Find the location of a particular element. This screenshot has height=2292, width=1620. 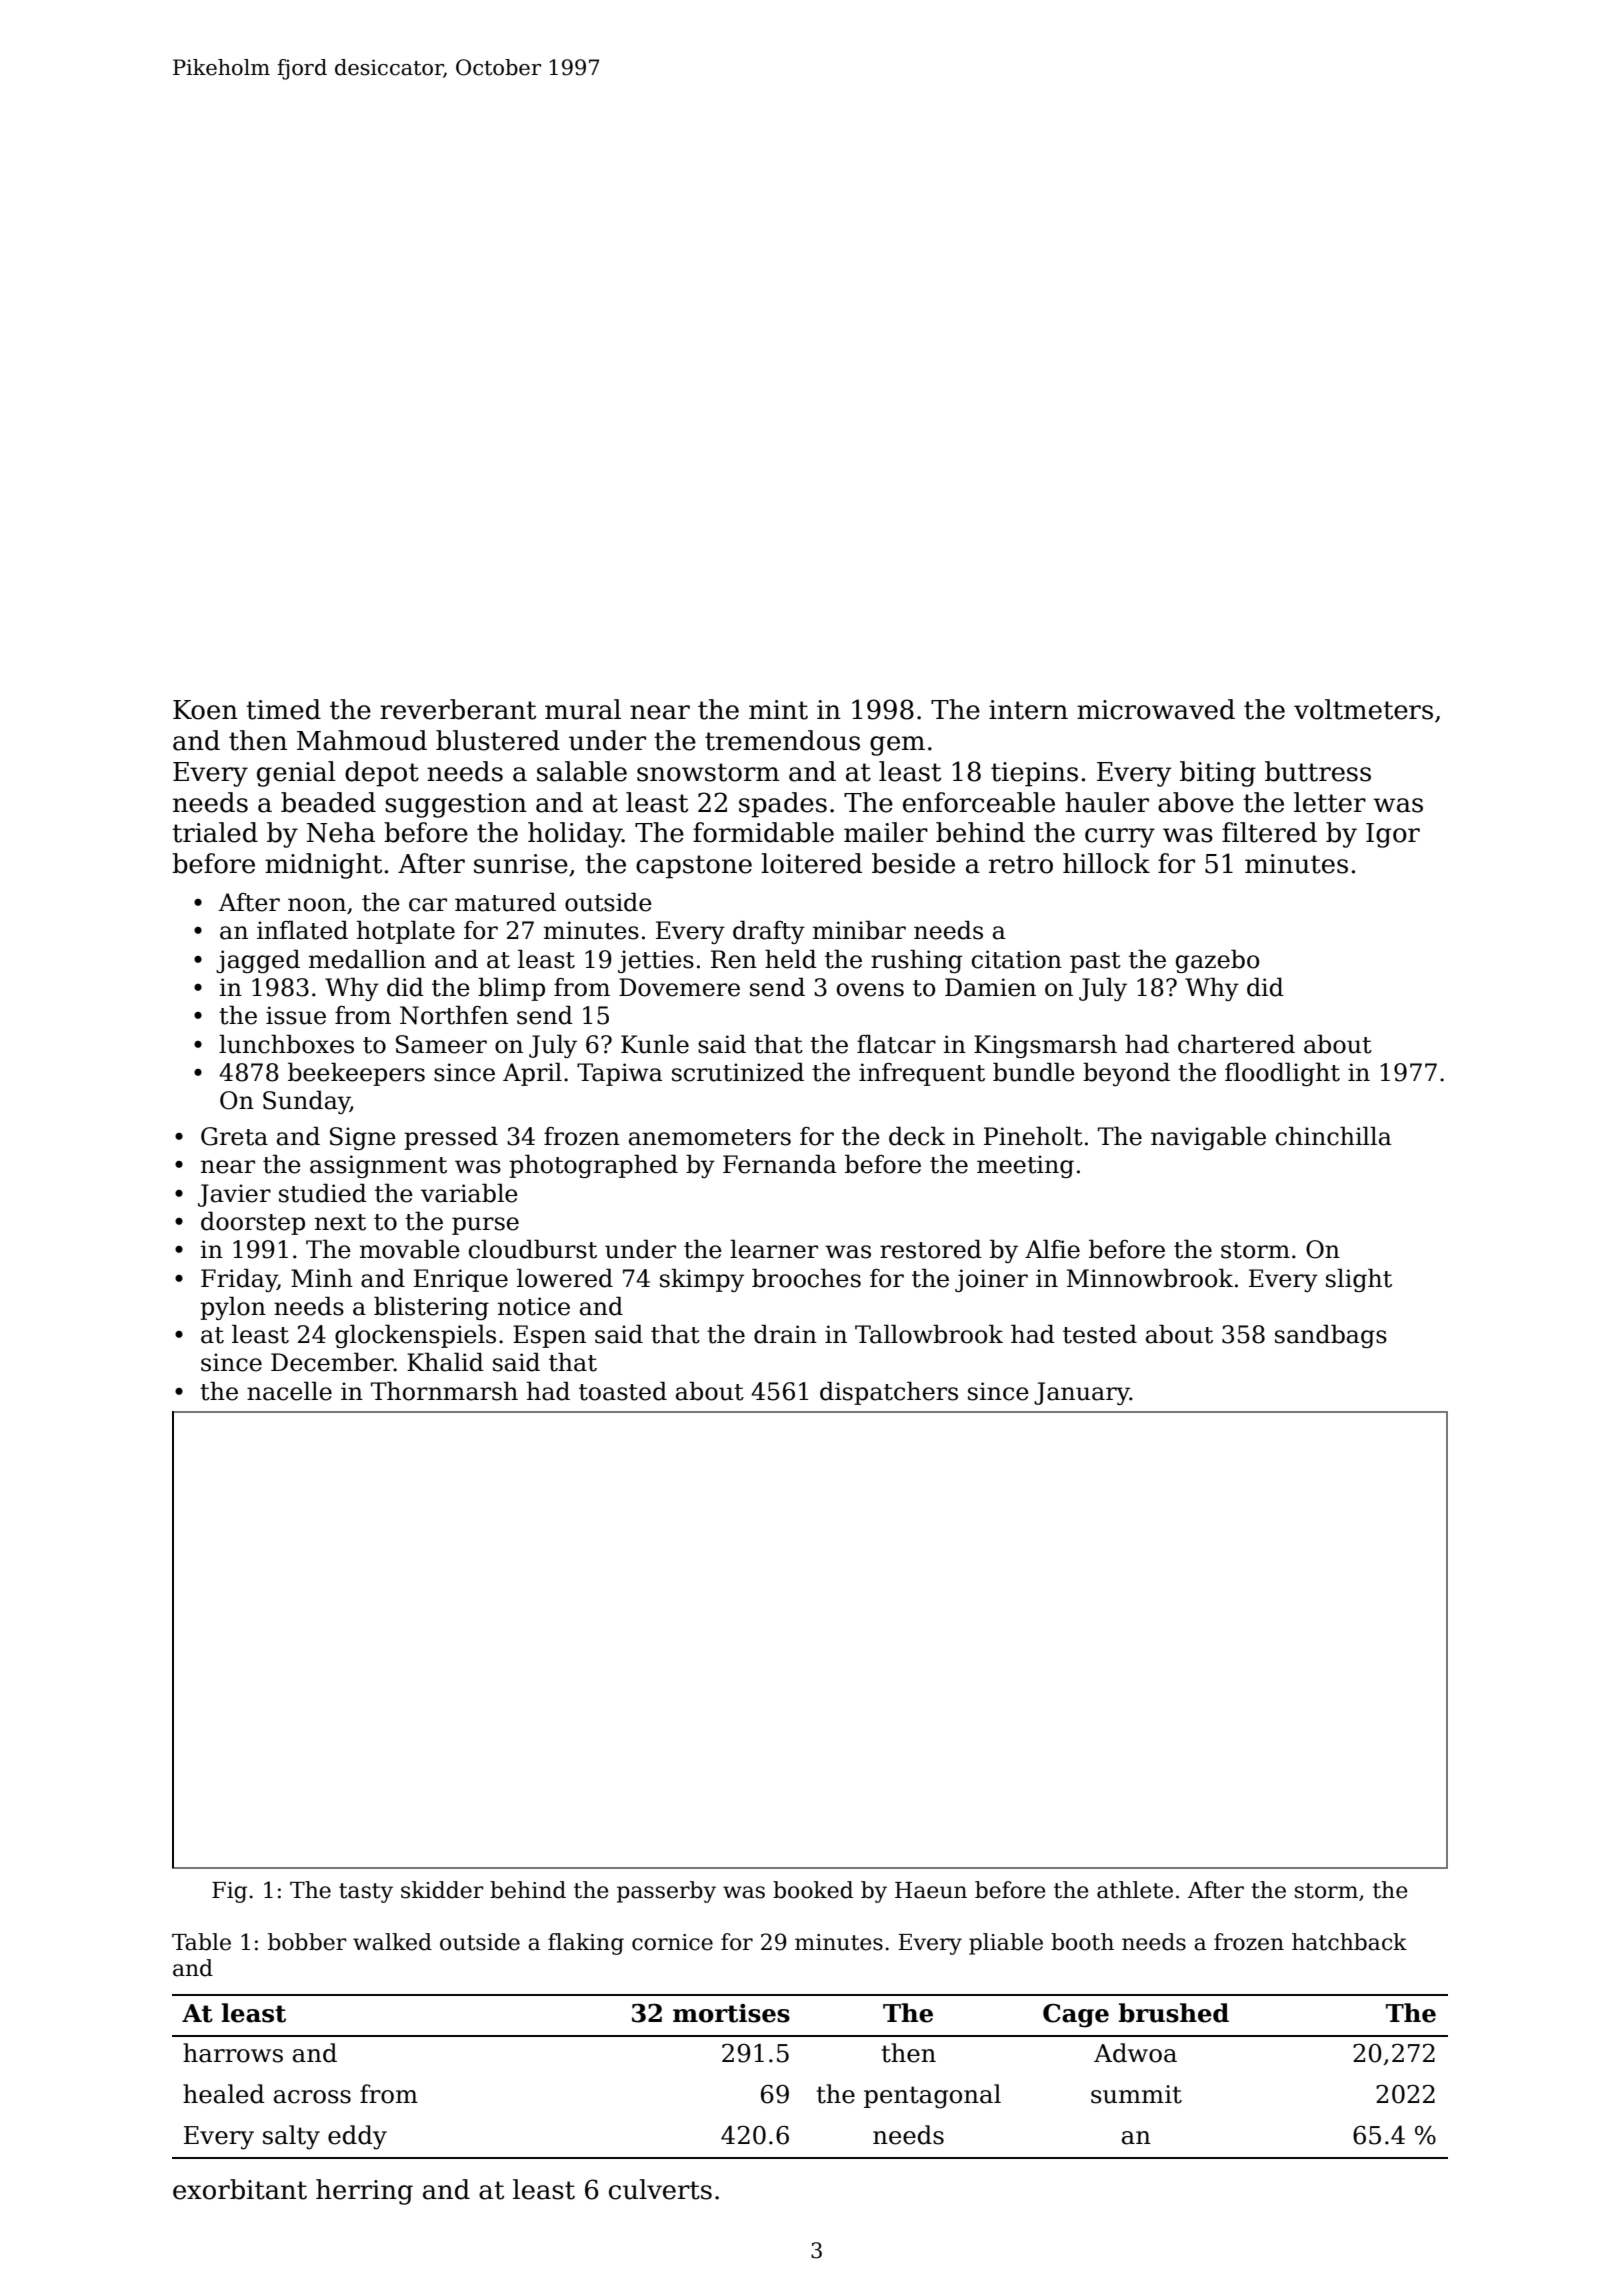

skidder is located at coordinates (442, 1890).
